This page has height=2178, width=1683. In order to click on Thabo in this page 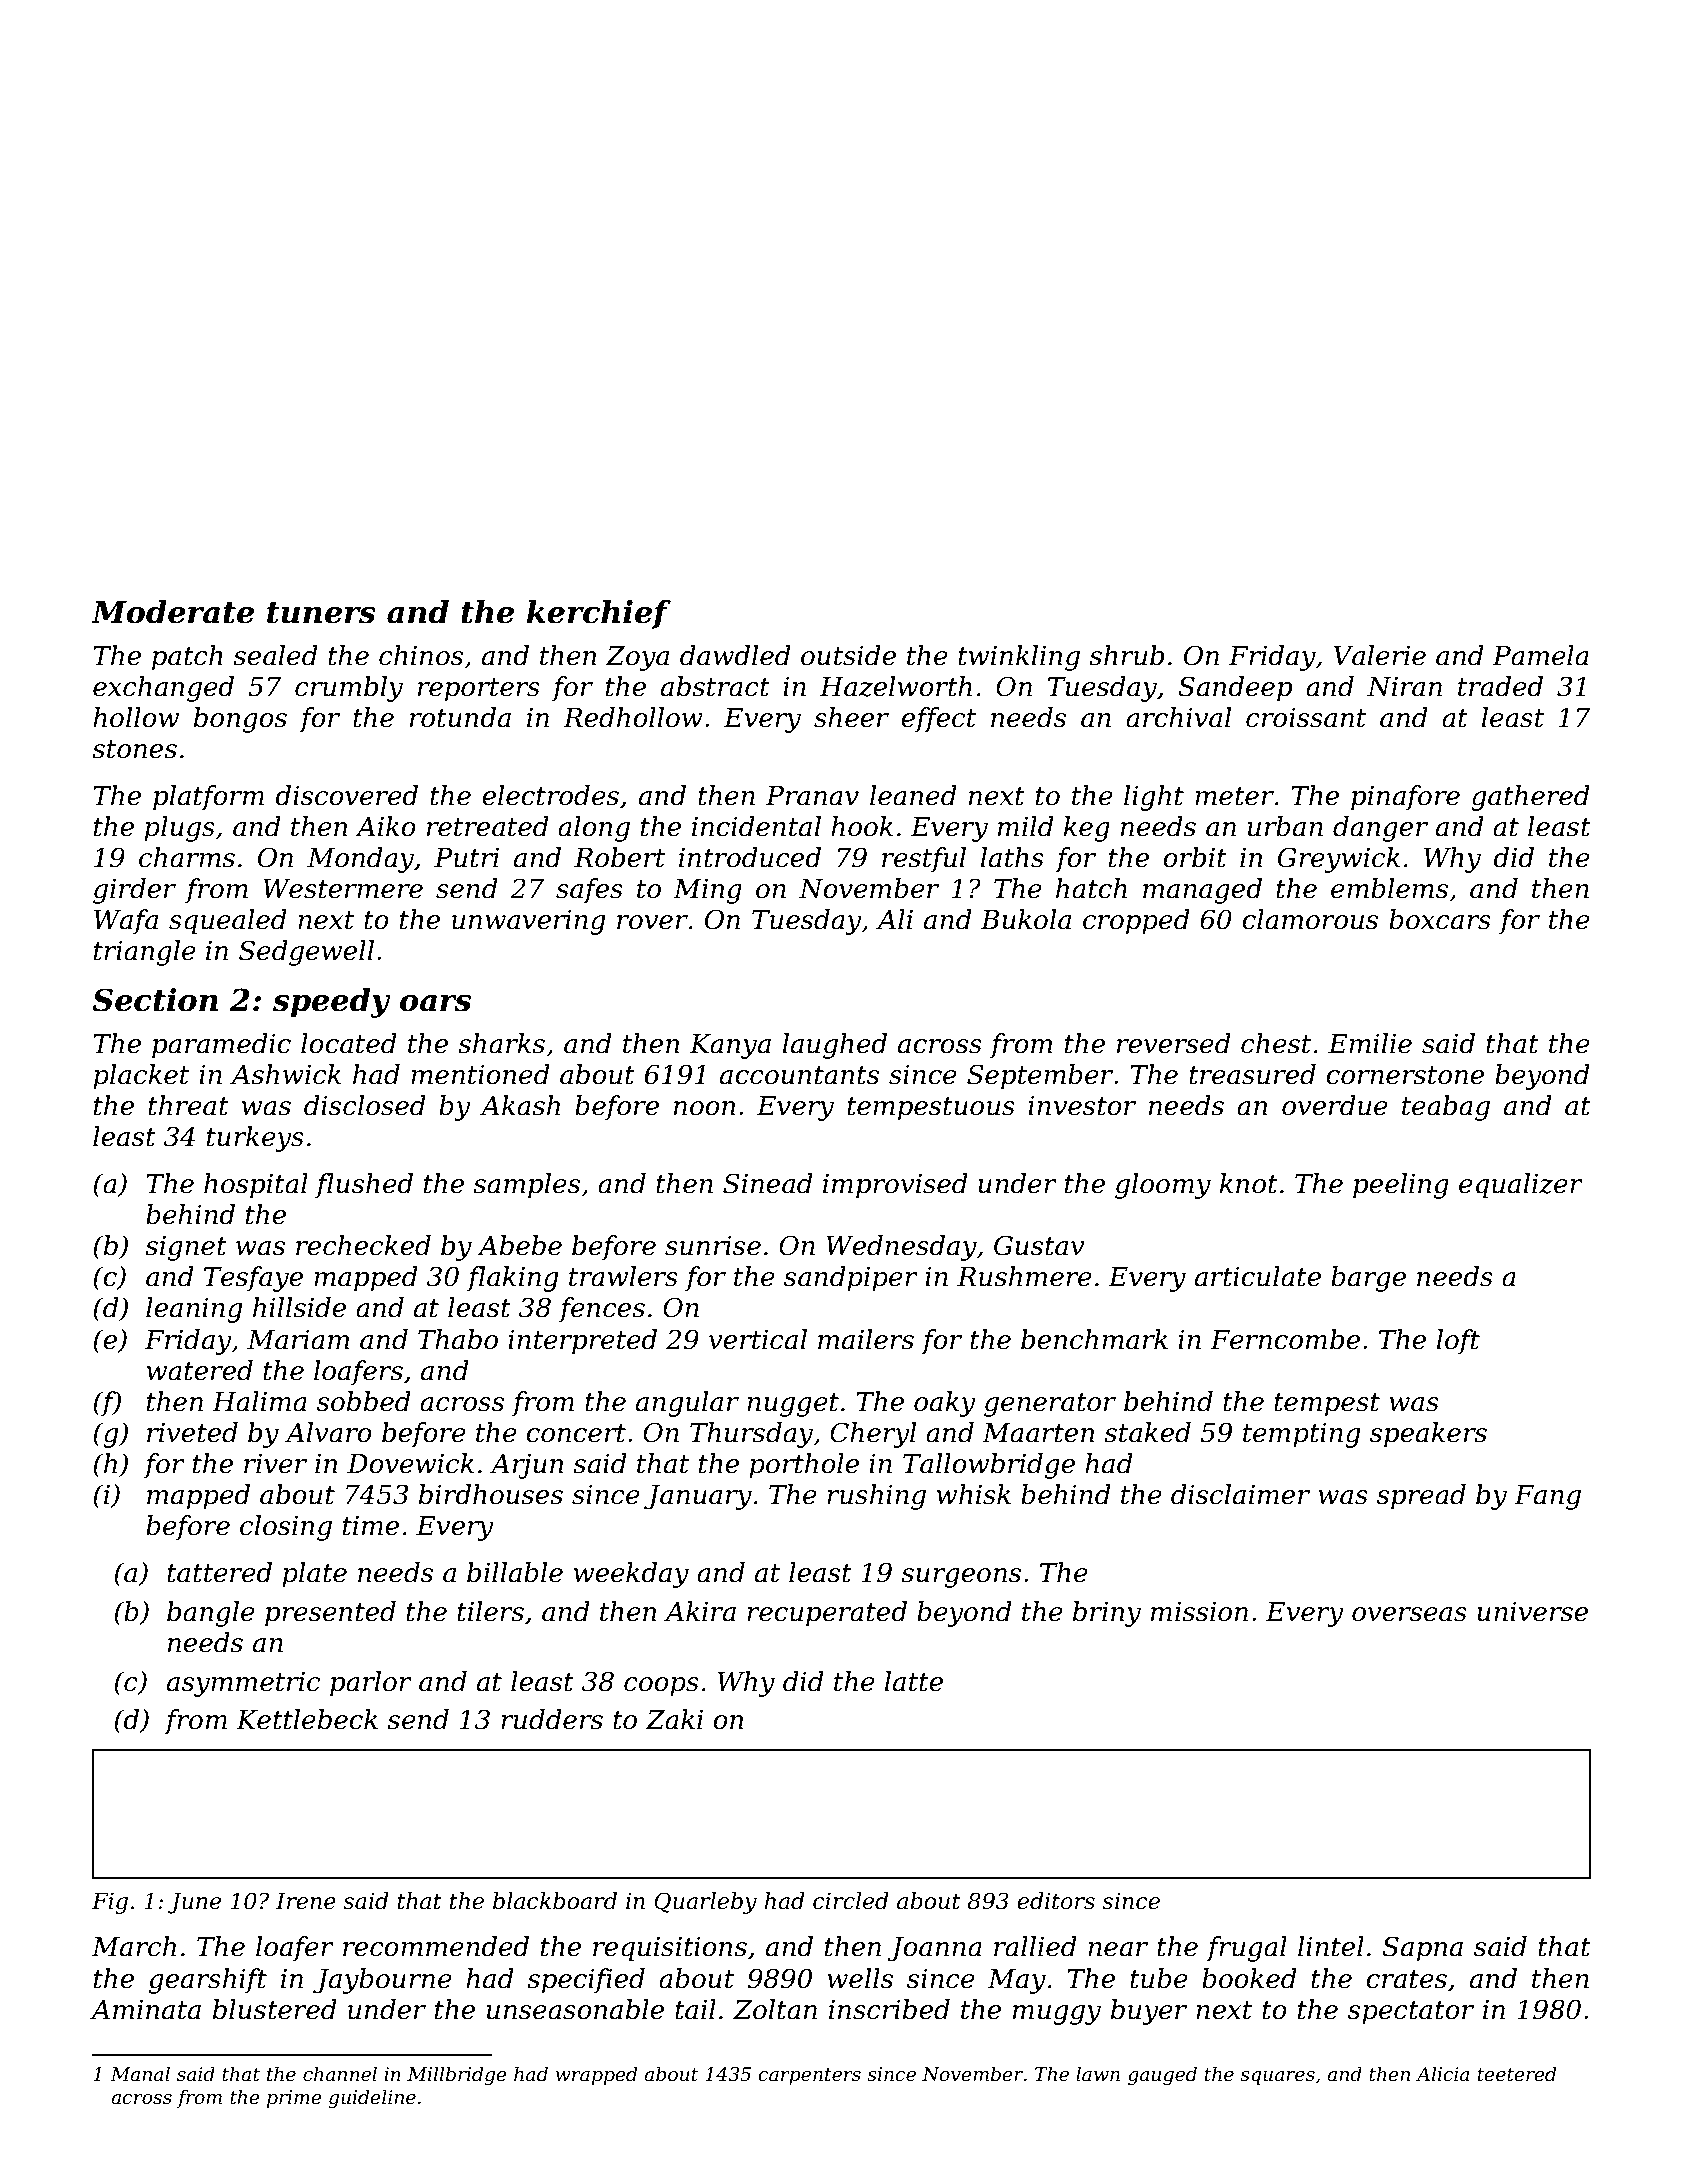, I will do `click(458, 1339)`.
